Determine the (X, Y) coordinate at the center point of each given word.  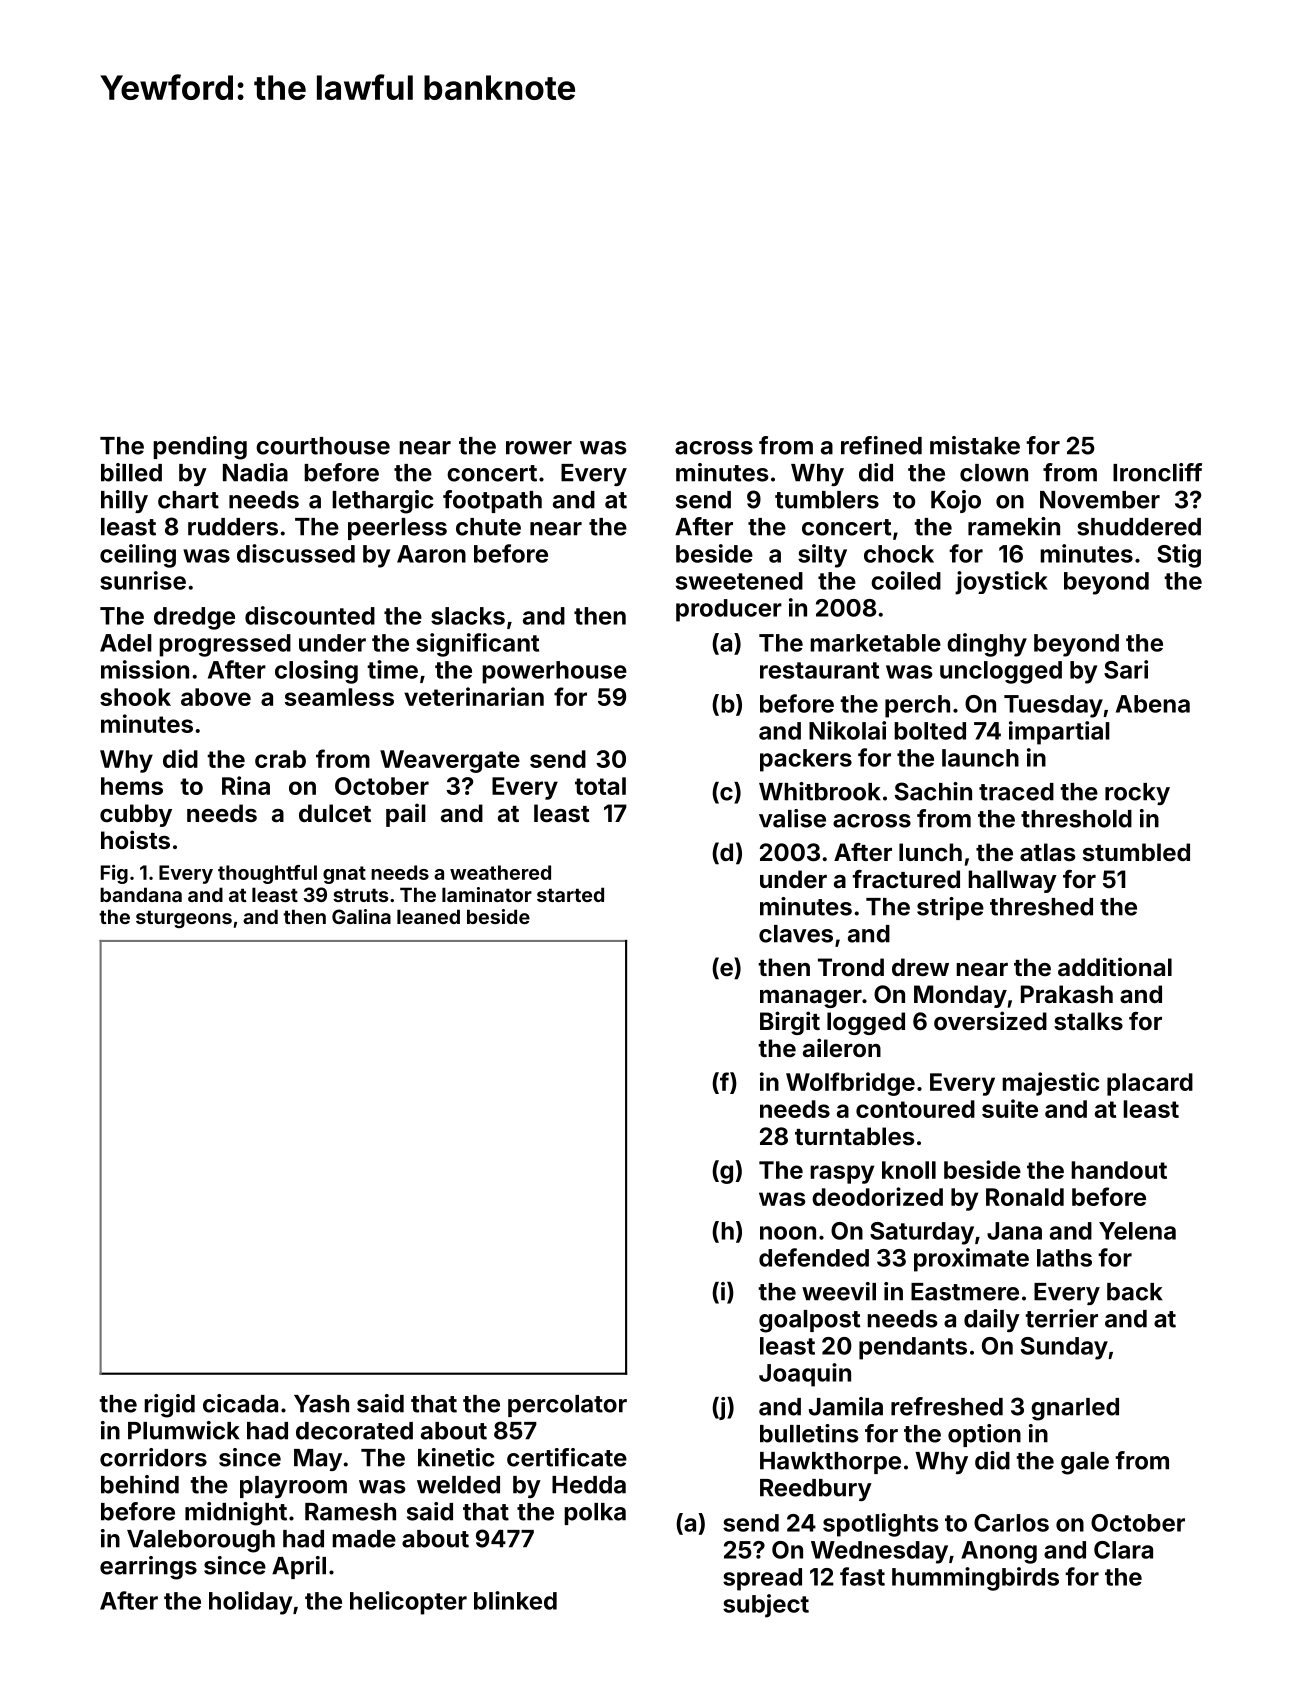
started (570, 894)
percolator (567, 1406)
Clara (1123, 1550)
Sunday (1064, 1348)
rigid (169, 1406)
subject (766, 1606)
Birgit (790, 1023)
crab (280, 759)
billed (131, 472)
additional (1115, 966)
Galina (361, 916)
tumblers (827, 500)
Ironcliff (1157, 472)
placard (1150, 1084)
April (299, 1567)
